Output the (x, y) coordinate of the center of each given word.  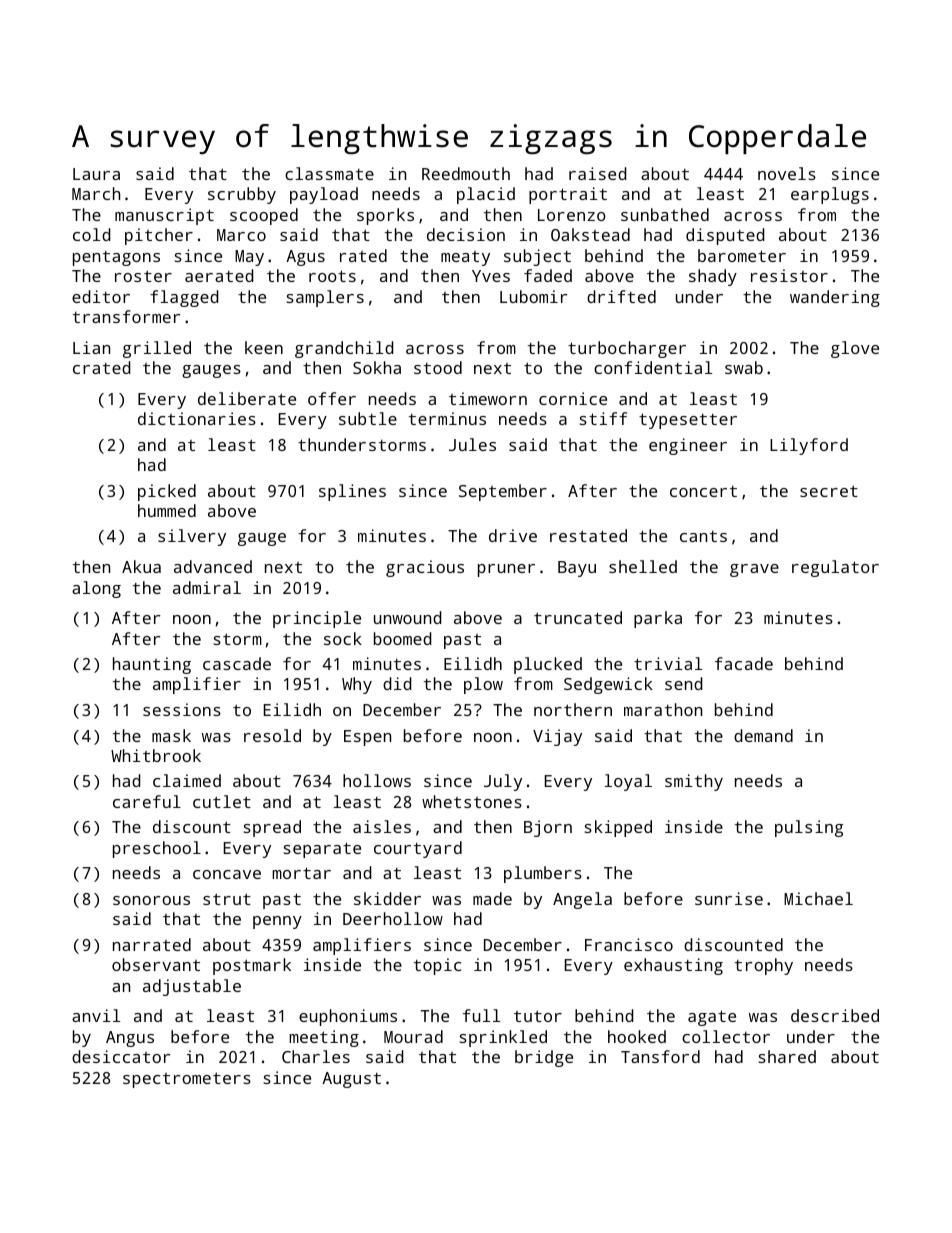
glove (855, 349)
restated (588, 535)
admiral (207, 587)
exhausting (673, 966)
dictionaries (197, 418)
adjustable (192, 987)
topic (437, 966)
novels (787, 173)
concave (227, 874)
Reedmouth (466, 173)
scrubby (242, 195)
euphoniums (348, 1017)
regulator (835, 568)
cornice (573, 398)
